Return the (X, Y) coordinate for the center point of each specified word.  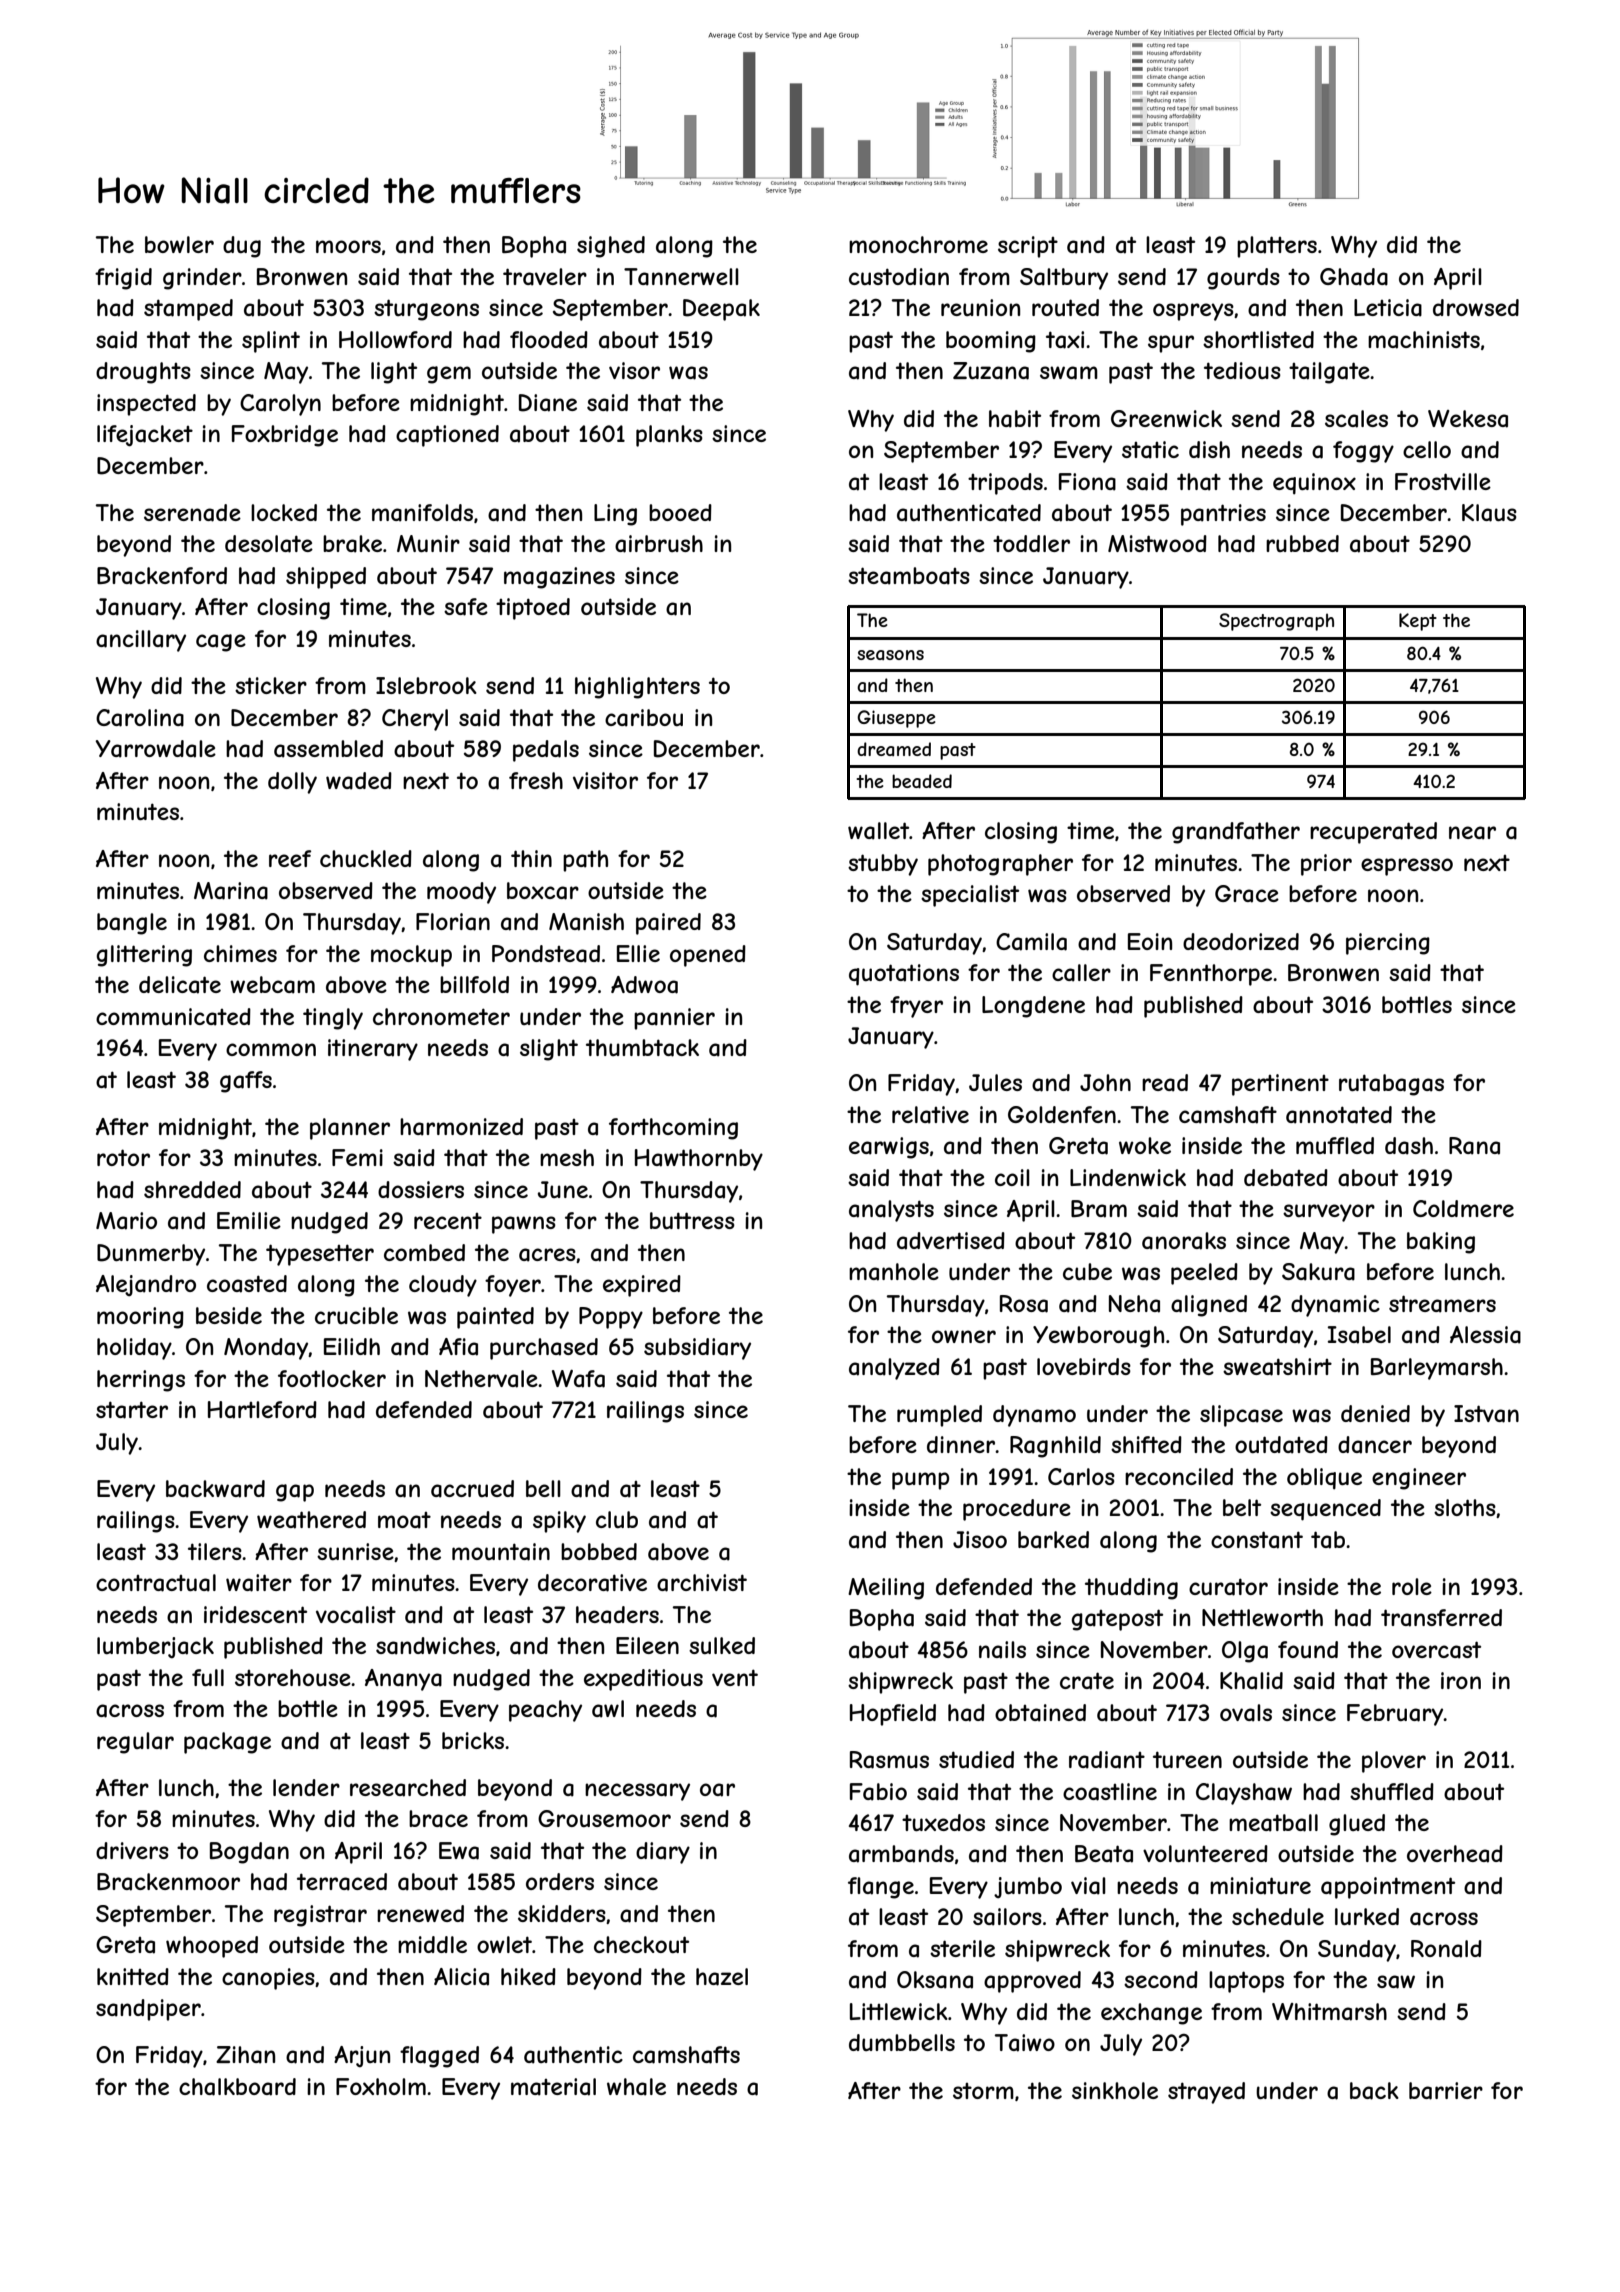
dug (242, 247)
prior (1326, 865)
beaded (922, 781)
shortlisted (1258, 339)
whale (636, 2087)
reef (290, 858)
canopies (268, 1979)
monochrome (918, 244)
